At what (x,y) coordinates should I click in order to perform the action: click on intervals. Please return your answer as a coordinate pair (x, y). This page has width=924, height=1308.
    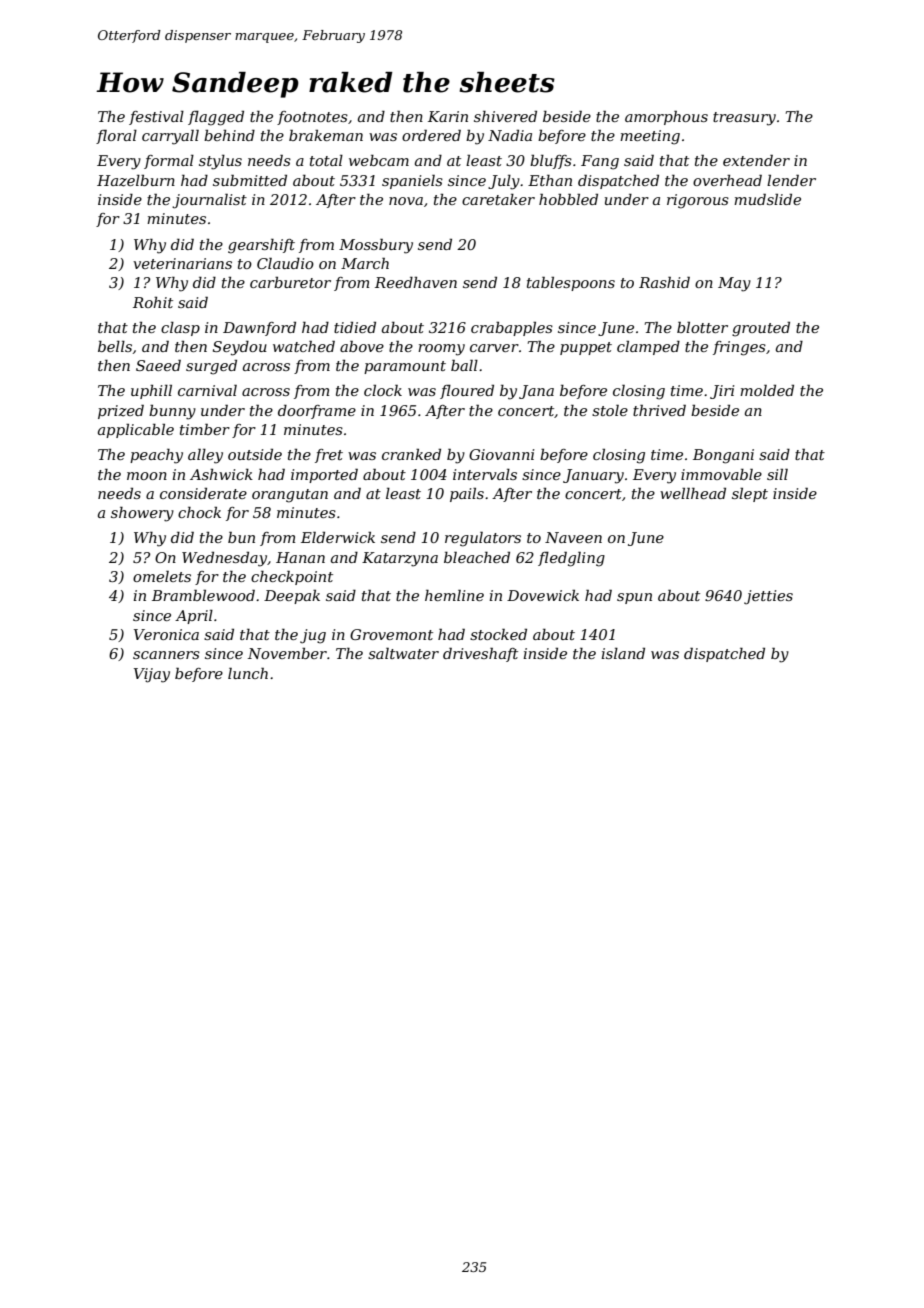
    Looking at the image, I should click on (485, 474).
